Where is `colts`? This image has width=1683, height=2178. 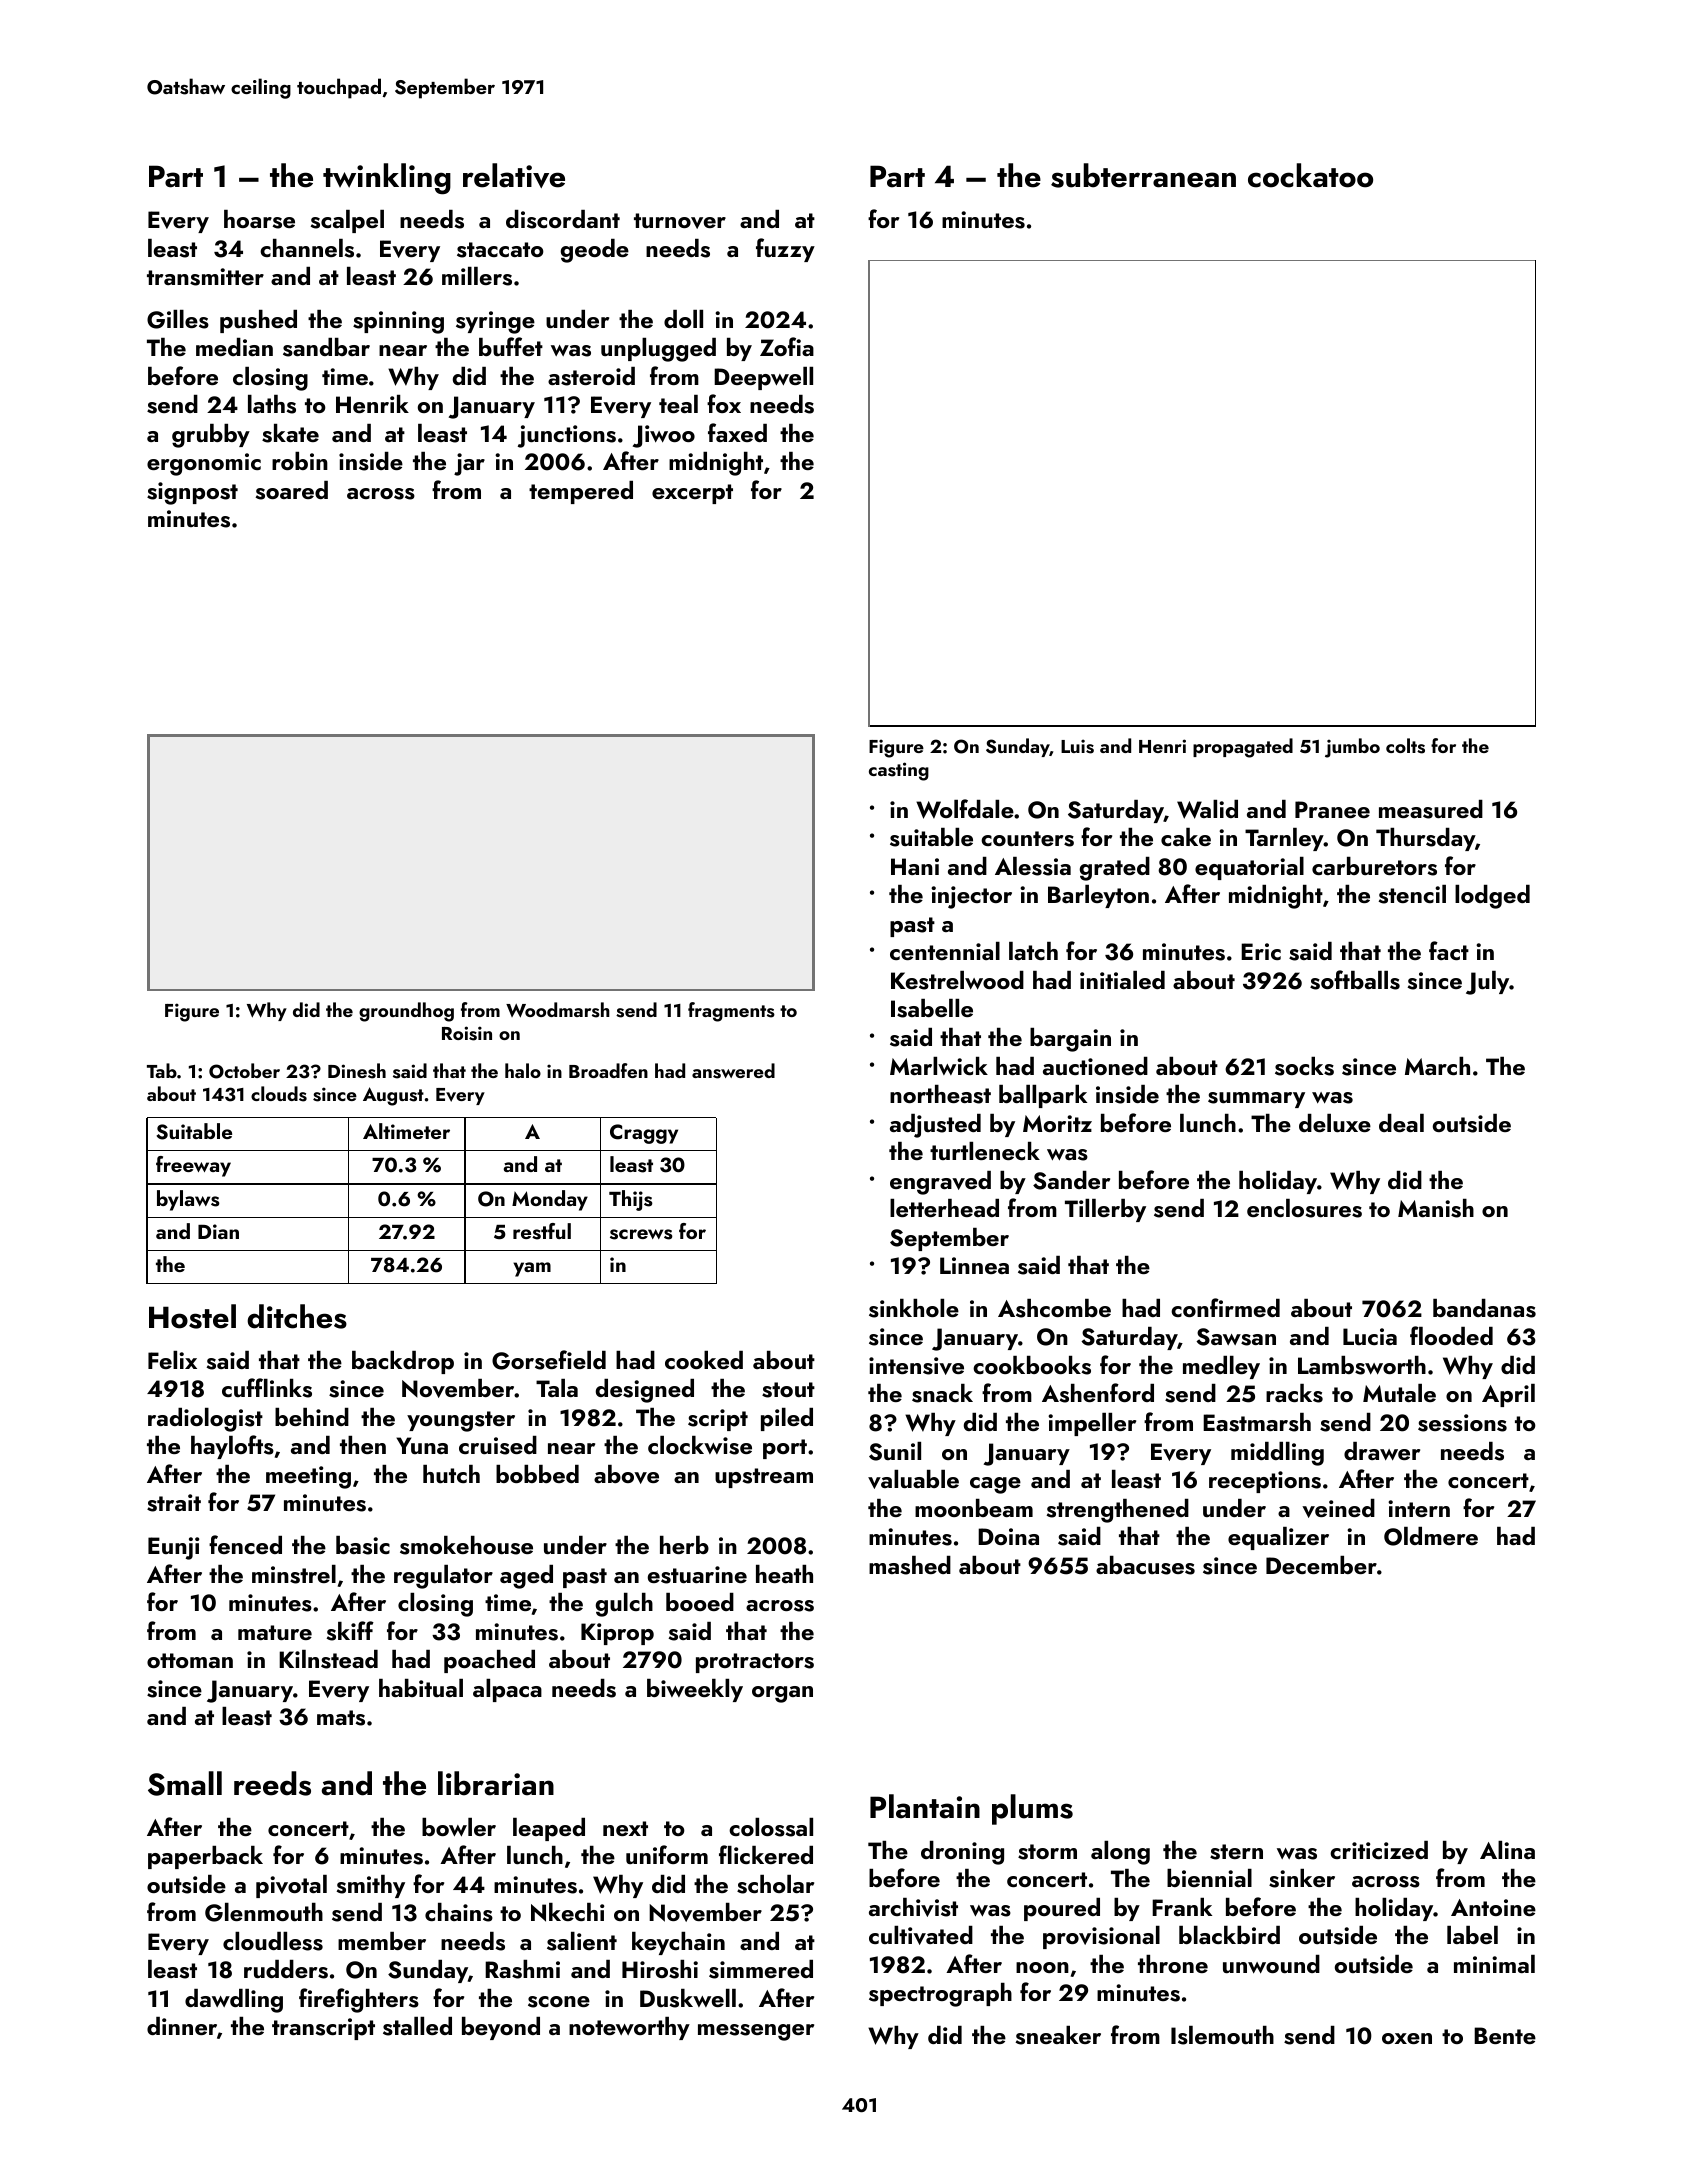
colts is located at coordinates (1405, 746).
